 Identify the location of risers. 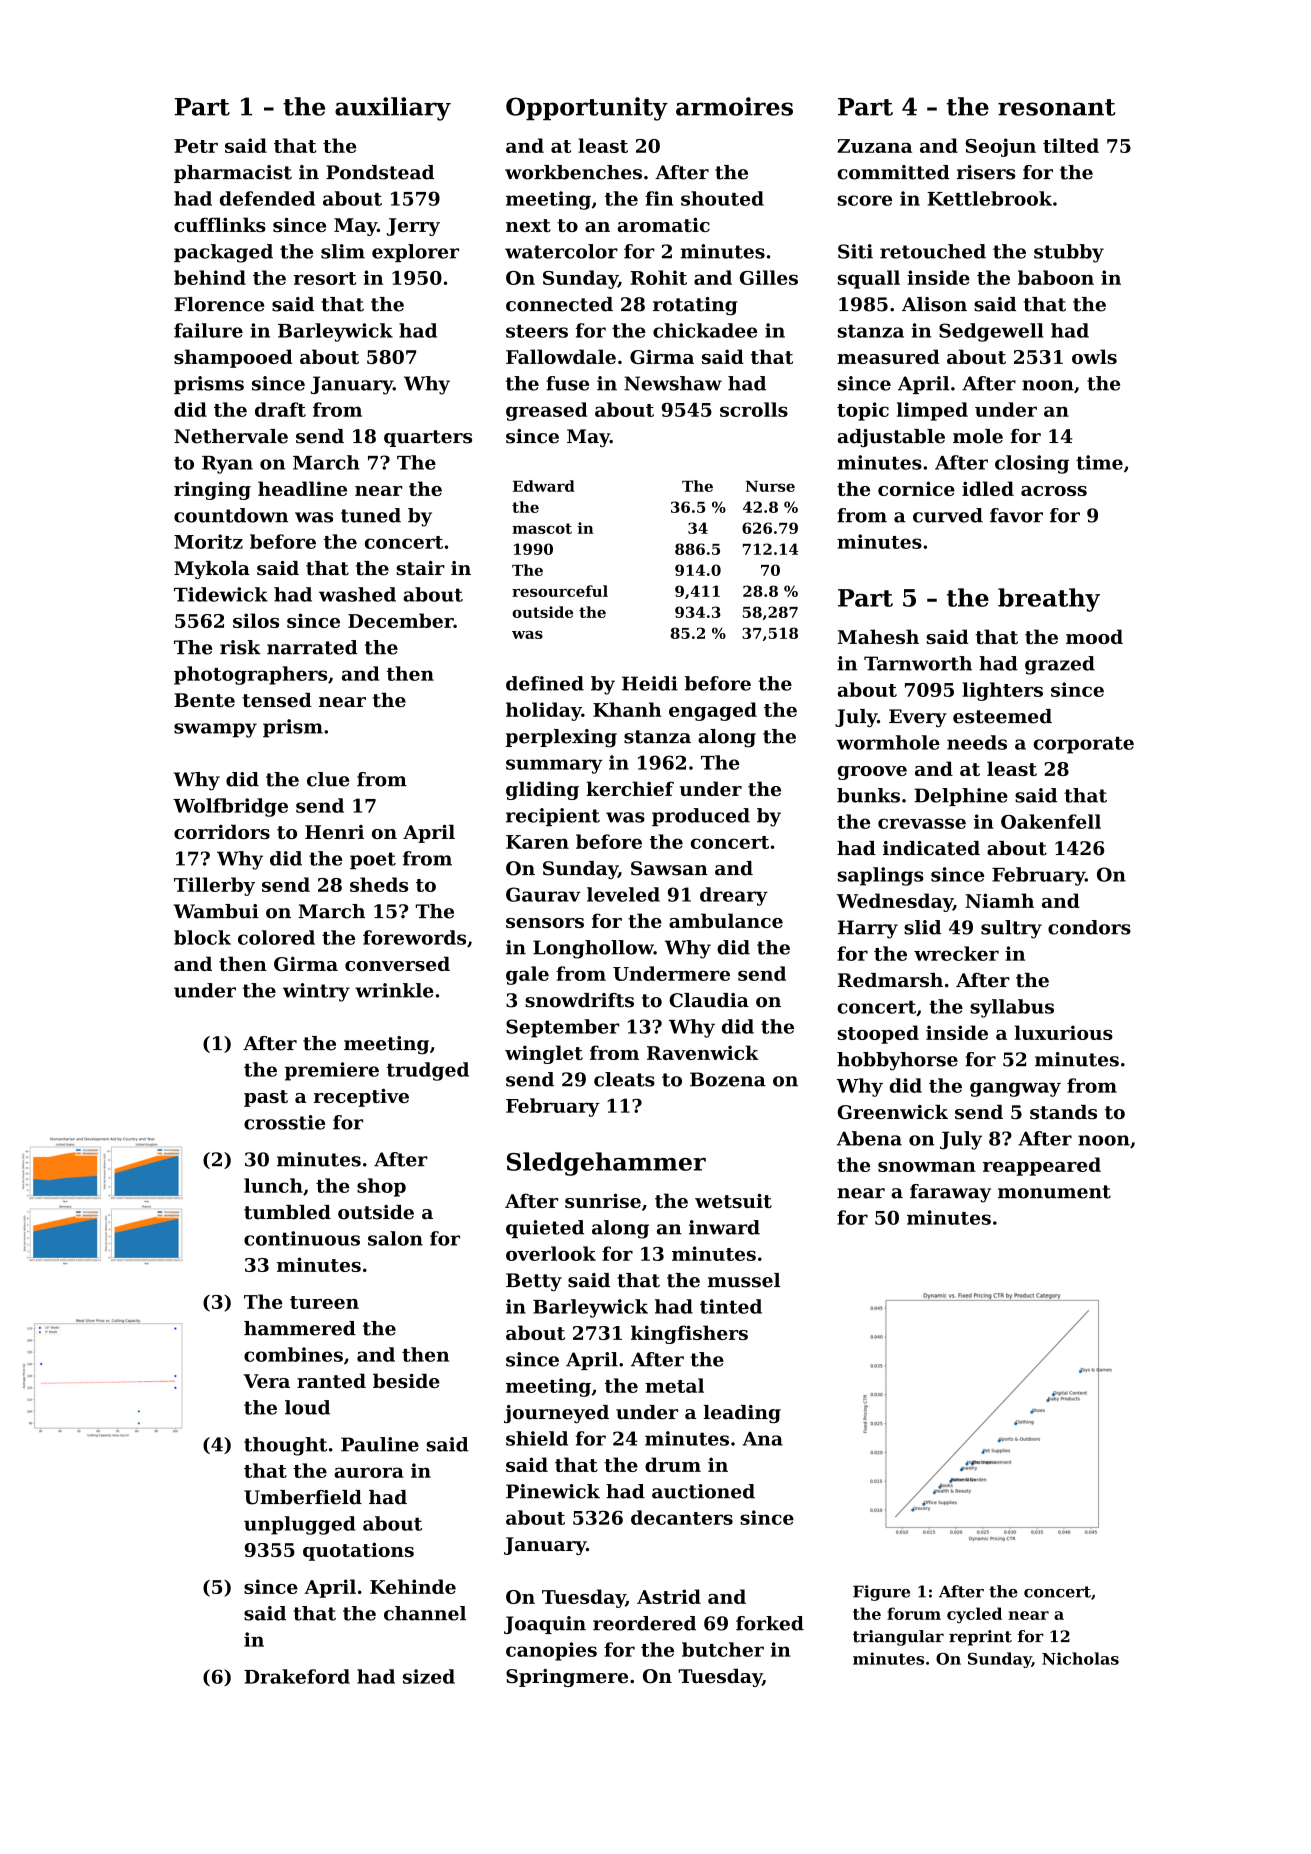
(986, 172).
